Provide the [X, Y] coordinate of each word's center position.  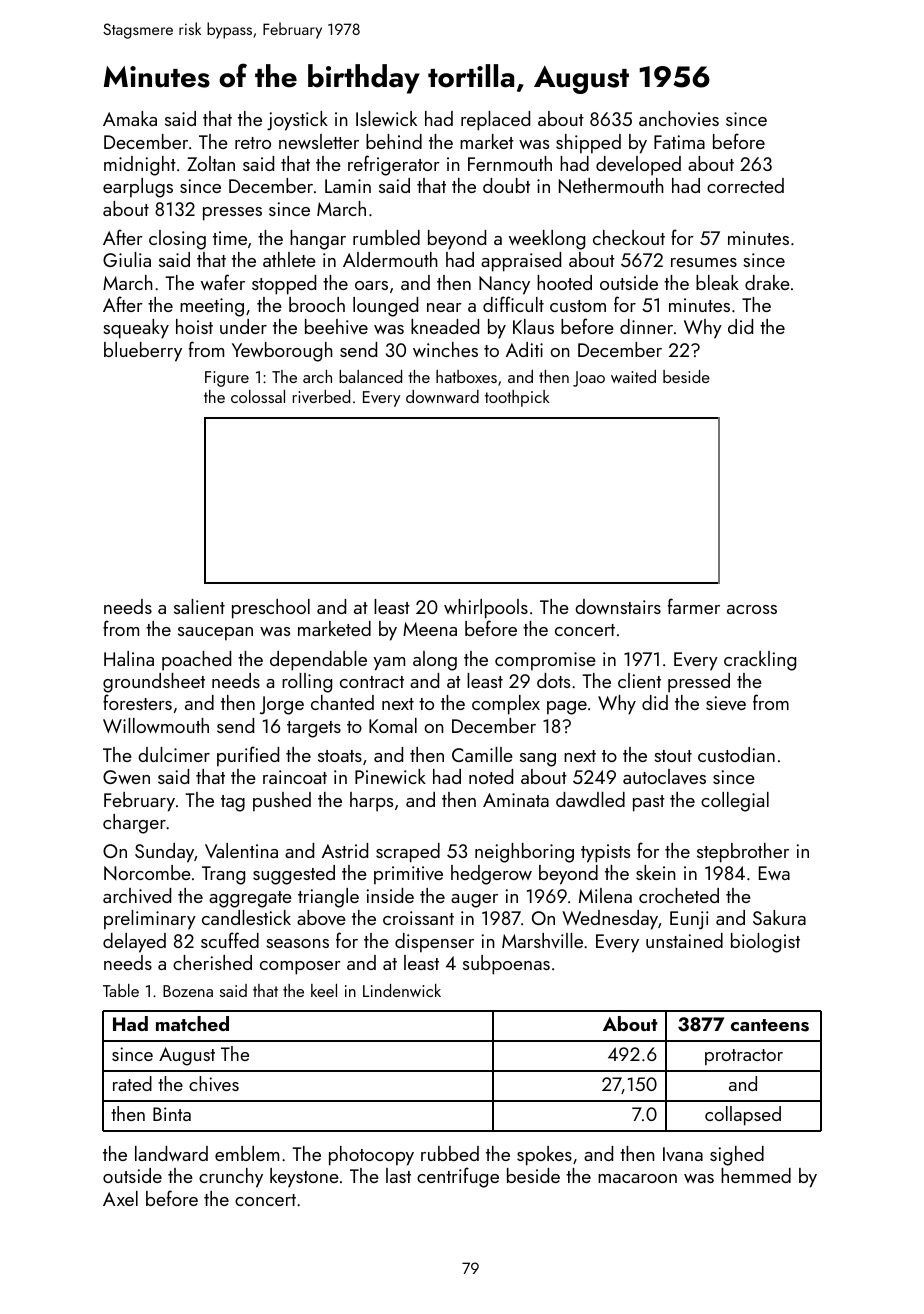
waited [633, 376]
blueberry [143, 352]
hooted [564, 282]
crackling [760, 661]
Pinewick [390, 776]
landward [171, 1153]
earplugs [138, 188]
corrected [745, 185]
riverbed [321, 396]
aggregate [250, 899]
